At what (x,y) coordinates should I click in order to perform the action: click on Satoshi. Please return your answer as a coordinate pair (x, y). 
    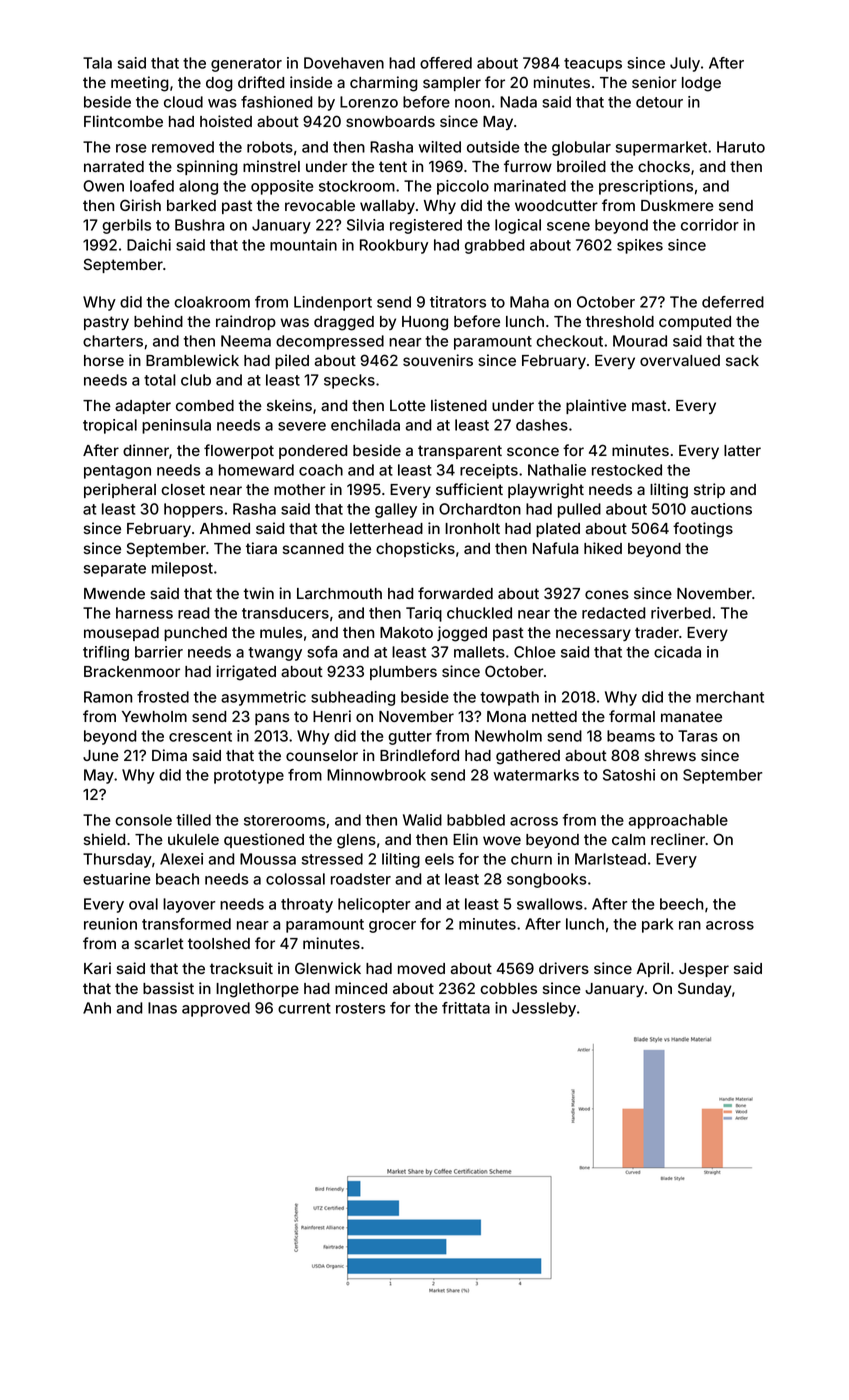
    Looking at the image, I should click on (629, 775).
